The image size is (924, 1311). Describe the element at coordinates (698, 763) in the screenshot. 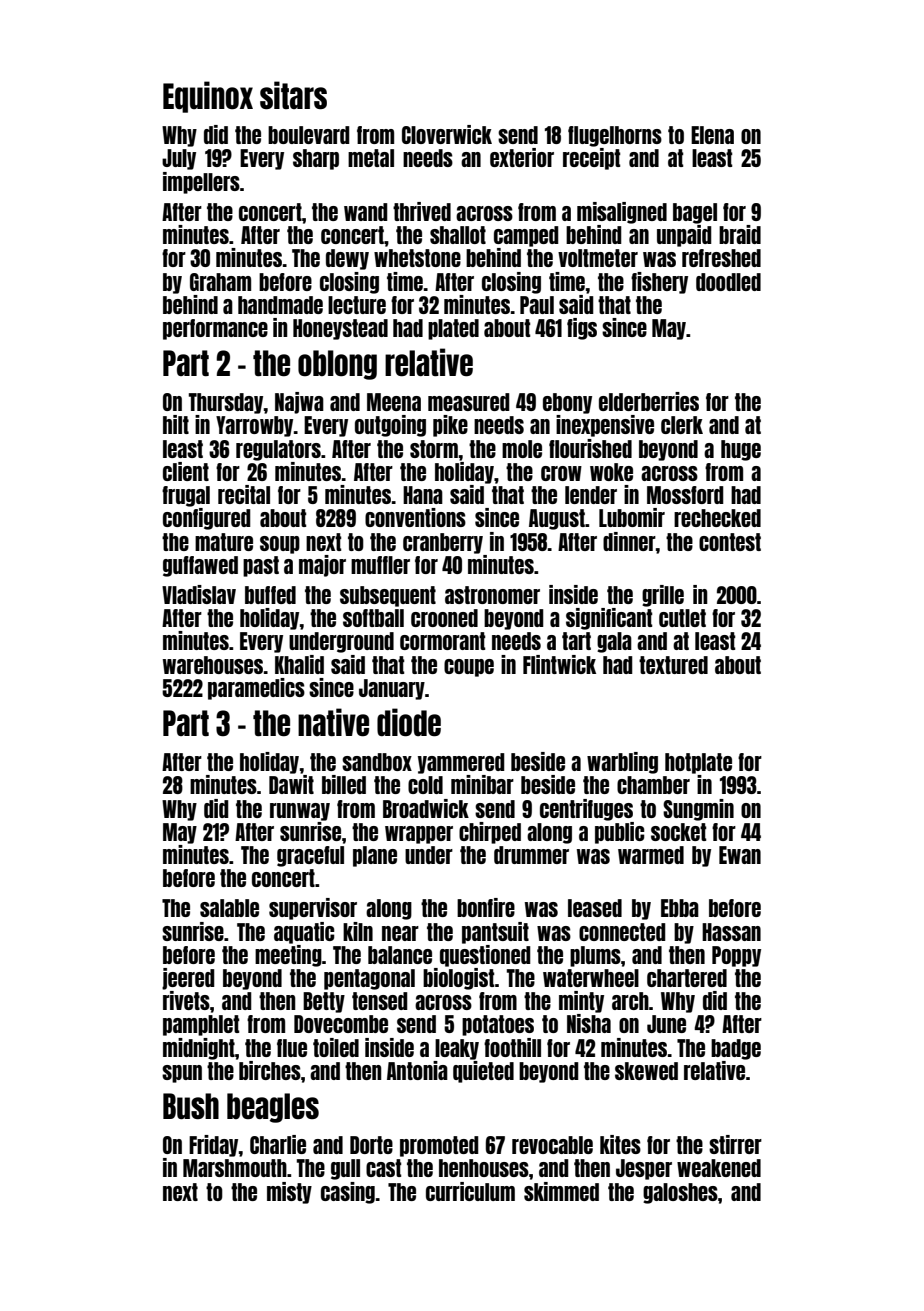

I see `hotplate` at that location.
